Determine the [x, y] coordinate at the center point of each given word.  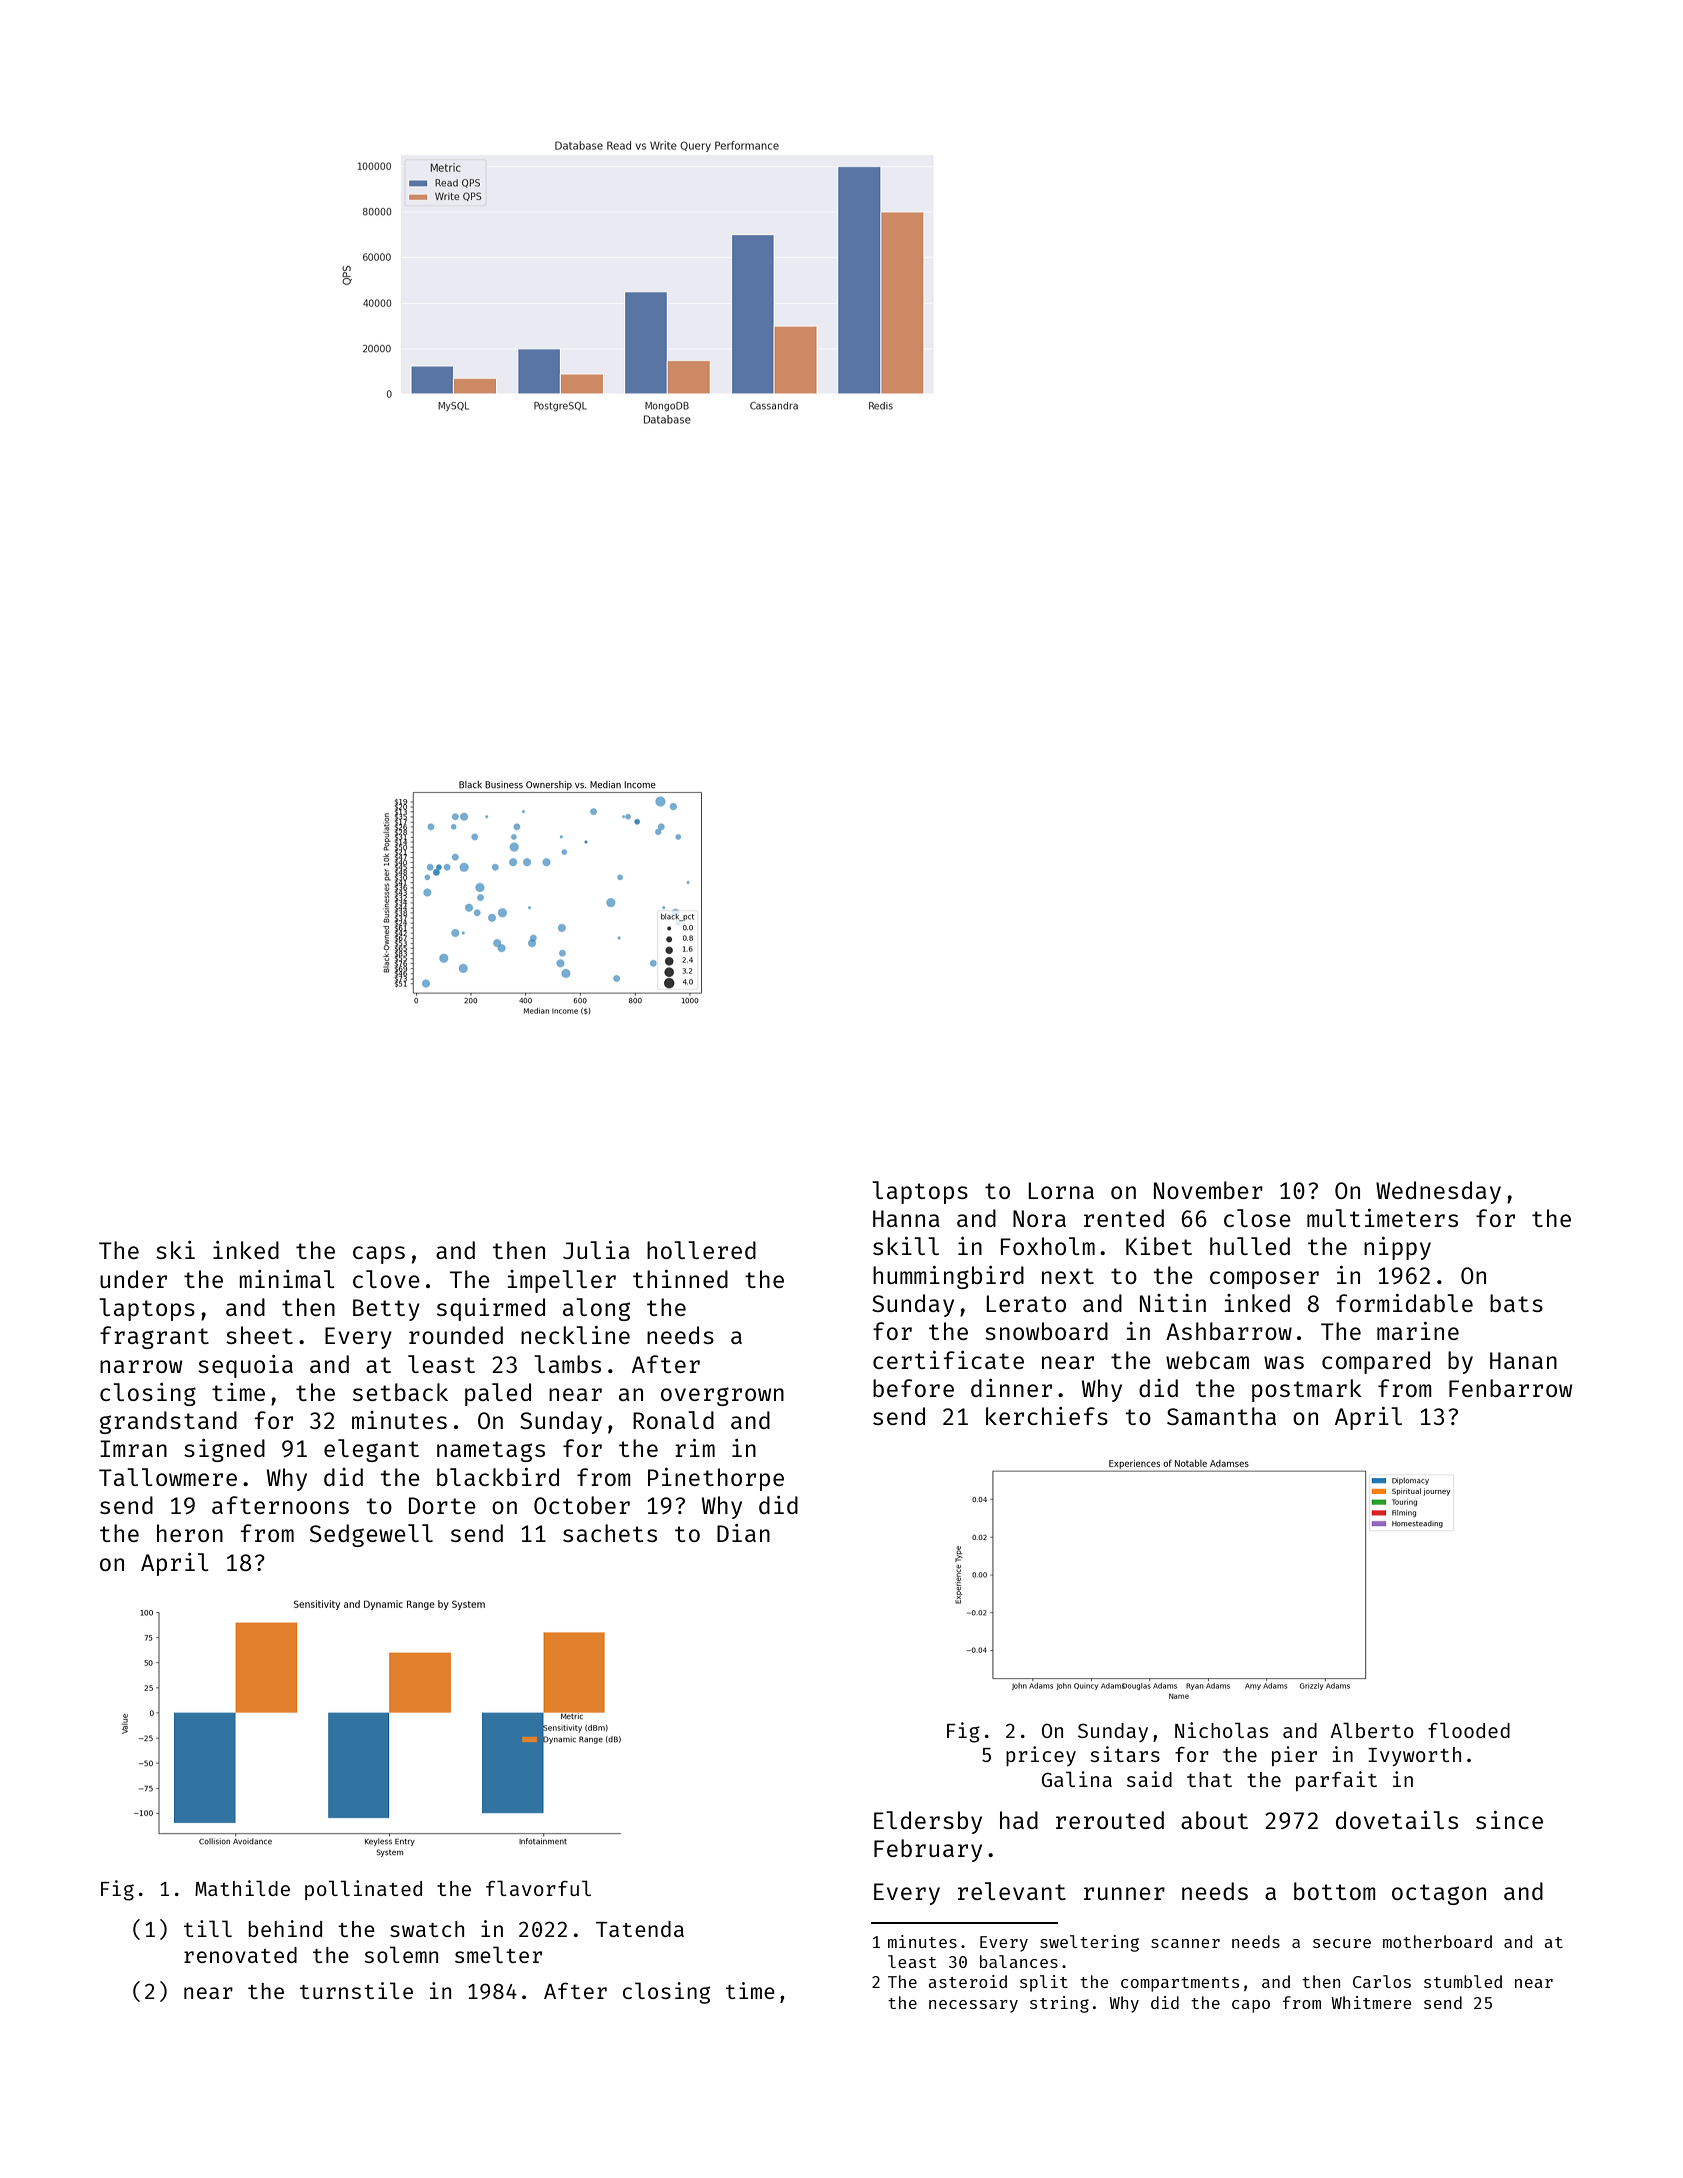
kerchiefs [1047, 1416]
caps [379, 1255]
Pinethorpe [716, 1479]
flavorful [538, 1888]
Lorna [1061, 1190]
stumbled [1463, 1981]
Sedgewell [371, 1535]
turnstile [356, 1990]
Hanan [1523, 1360]
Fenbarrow [1510, 1388]
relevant [1012, 1891]
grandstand [168, 1422]
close [1257, 1218]
